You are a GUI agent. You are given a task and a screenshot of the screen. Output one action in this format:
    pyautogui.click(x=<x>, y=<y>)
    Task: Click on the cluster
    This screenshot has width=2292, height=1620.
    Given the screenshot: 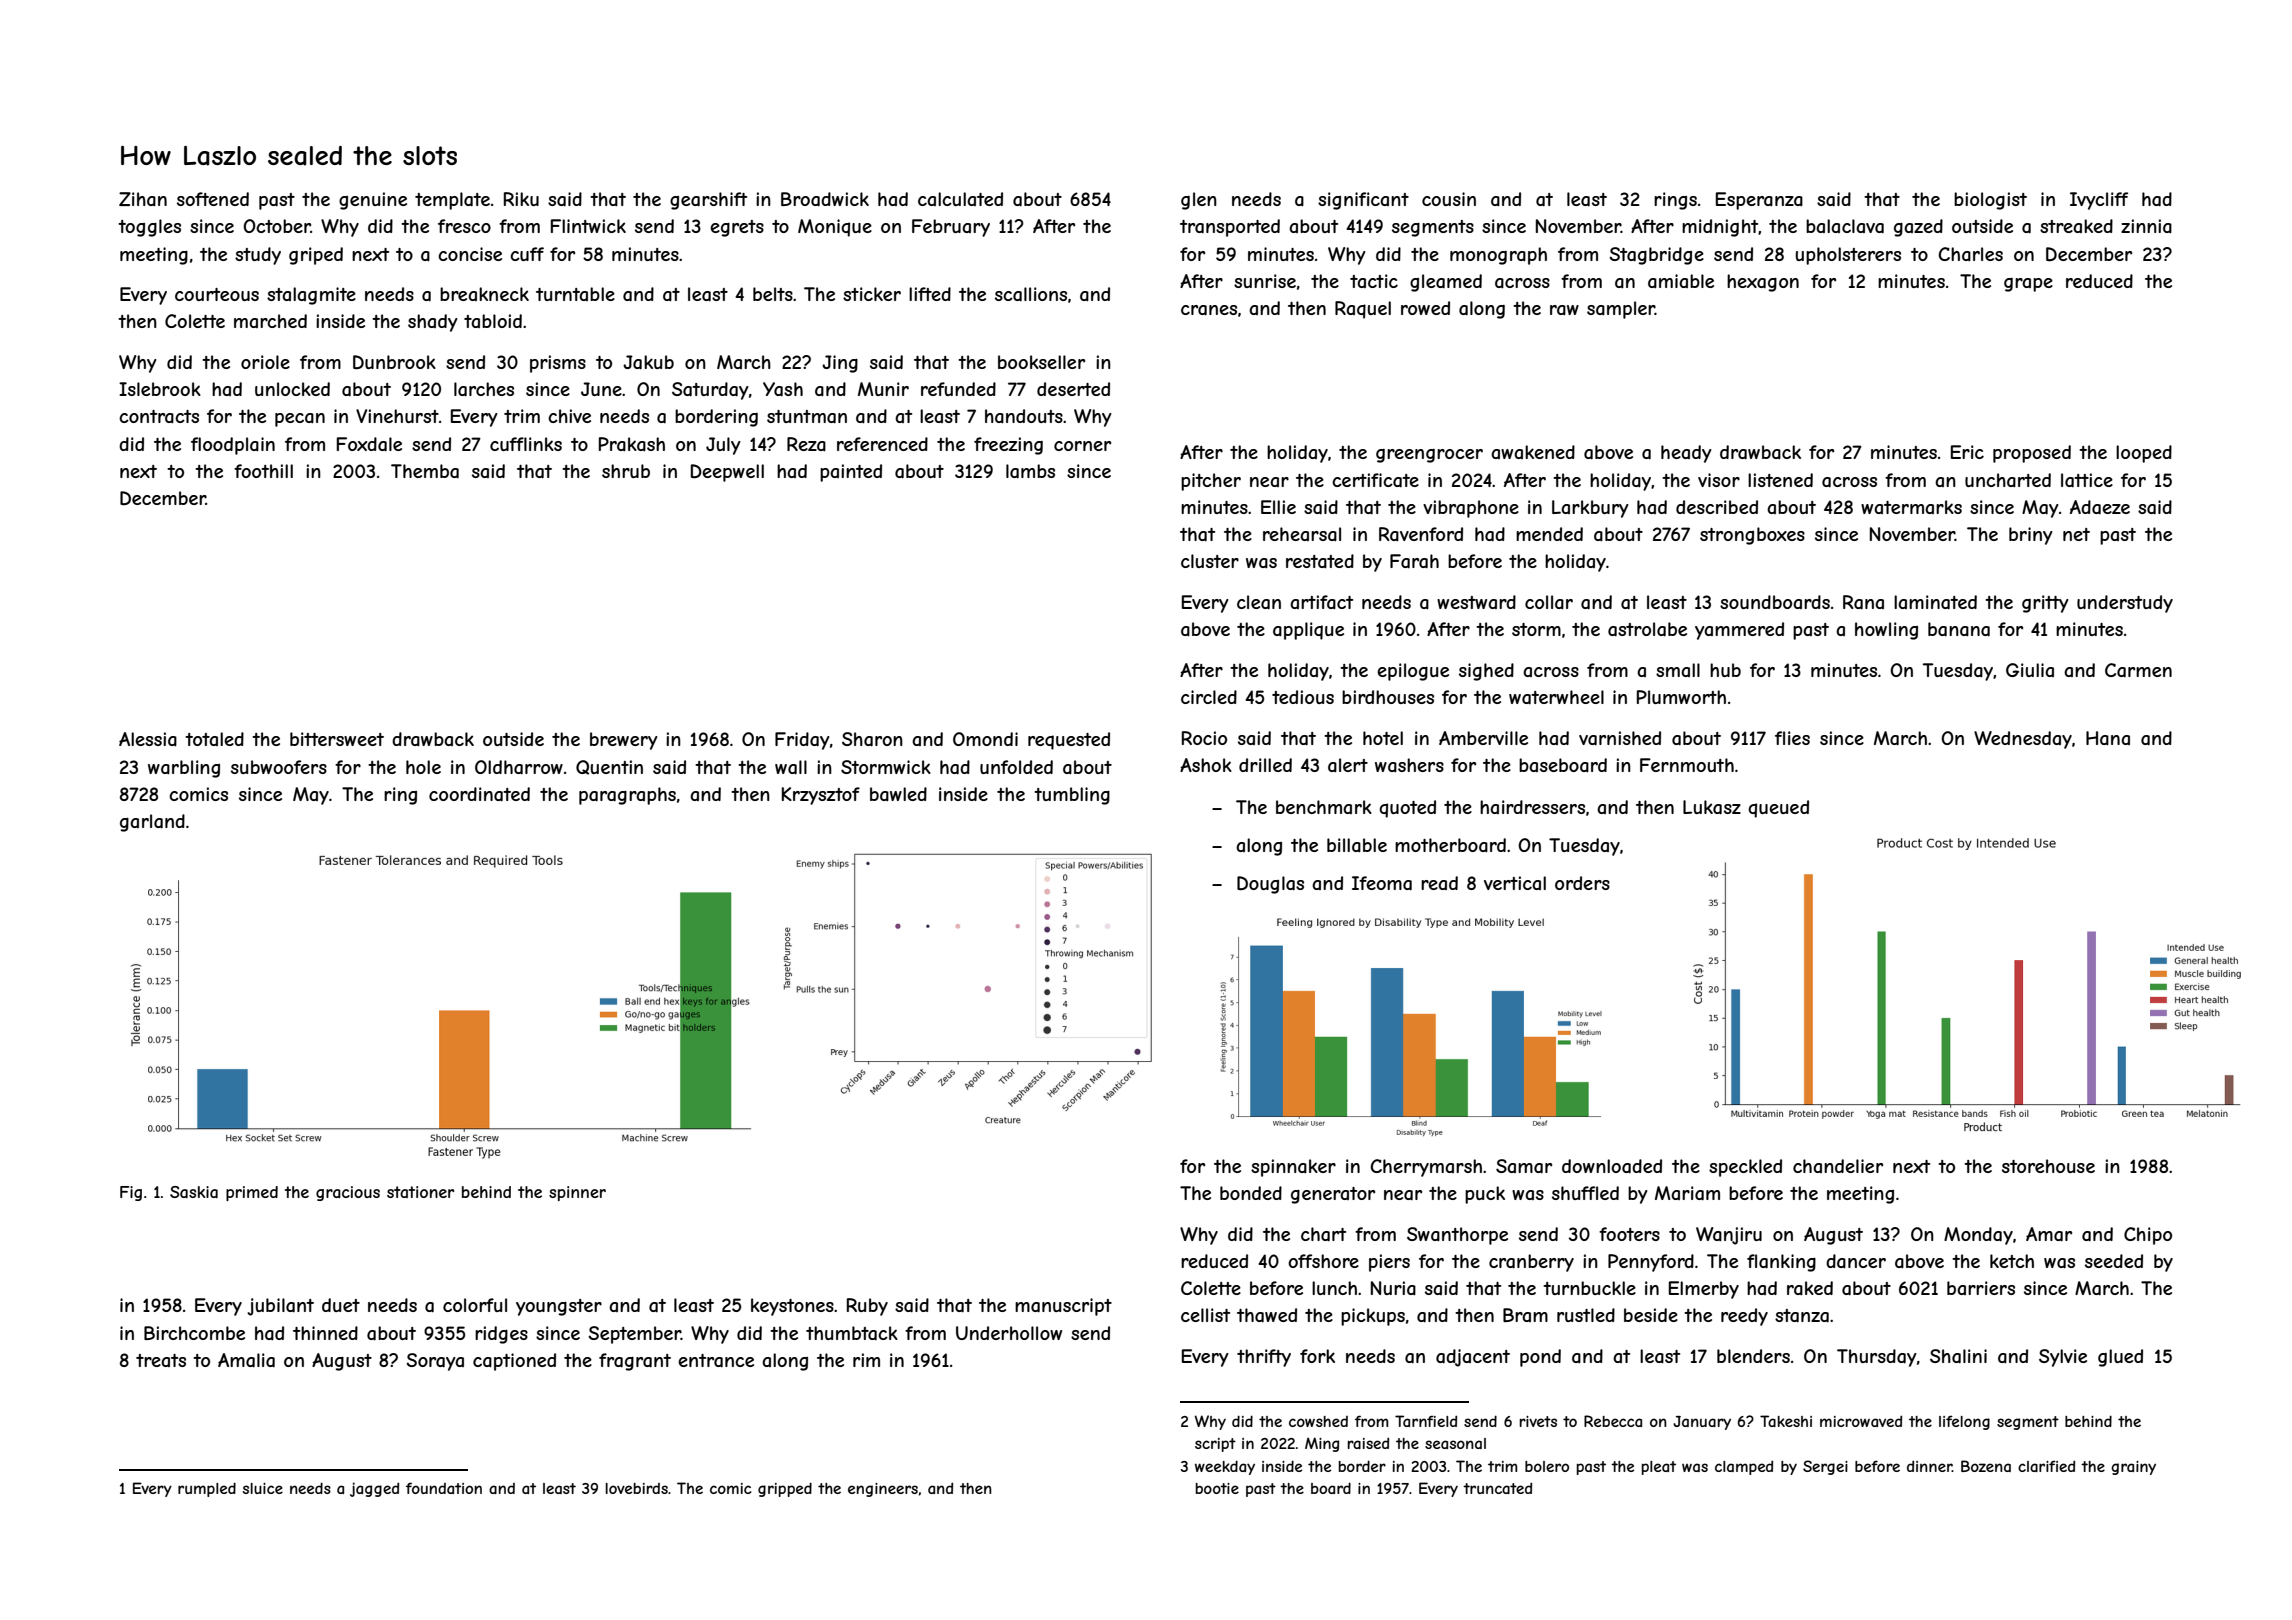 What is the action you would take?
    pyautogui.click(x=1210, y=561)
